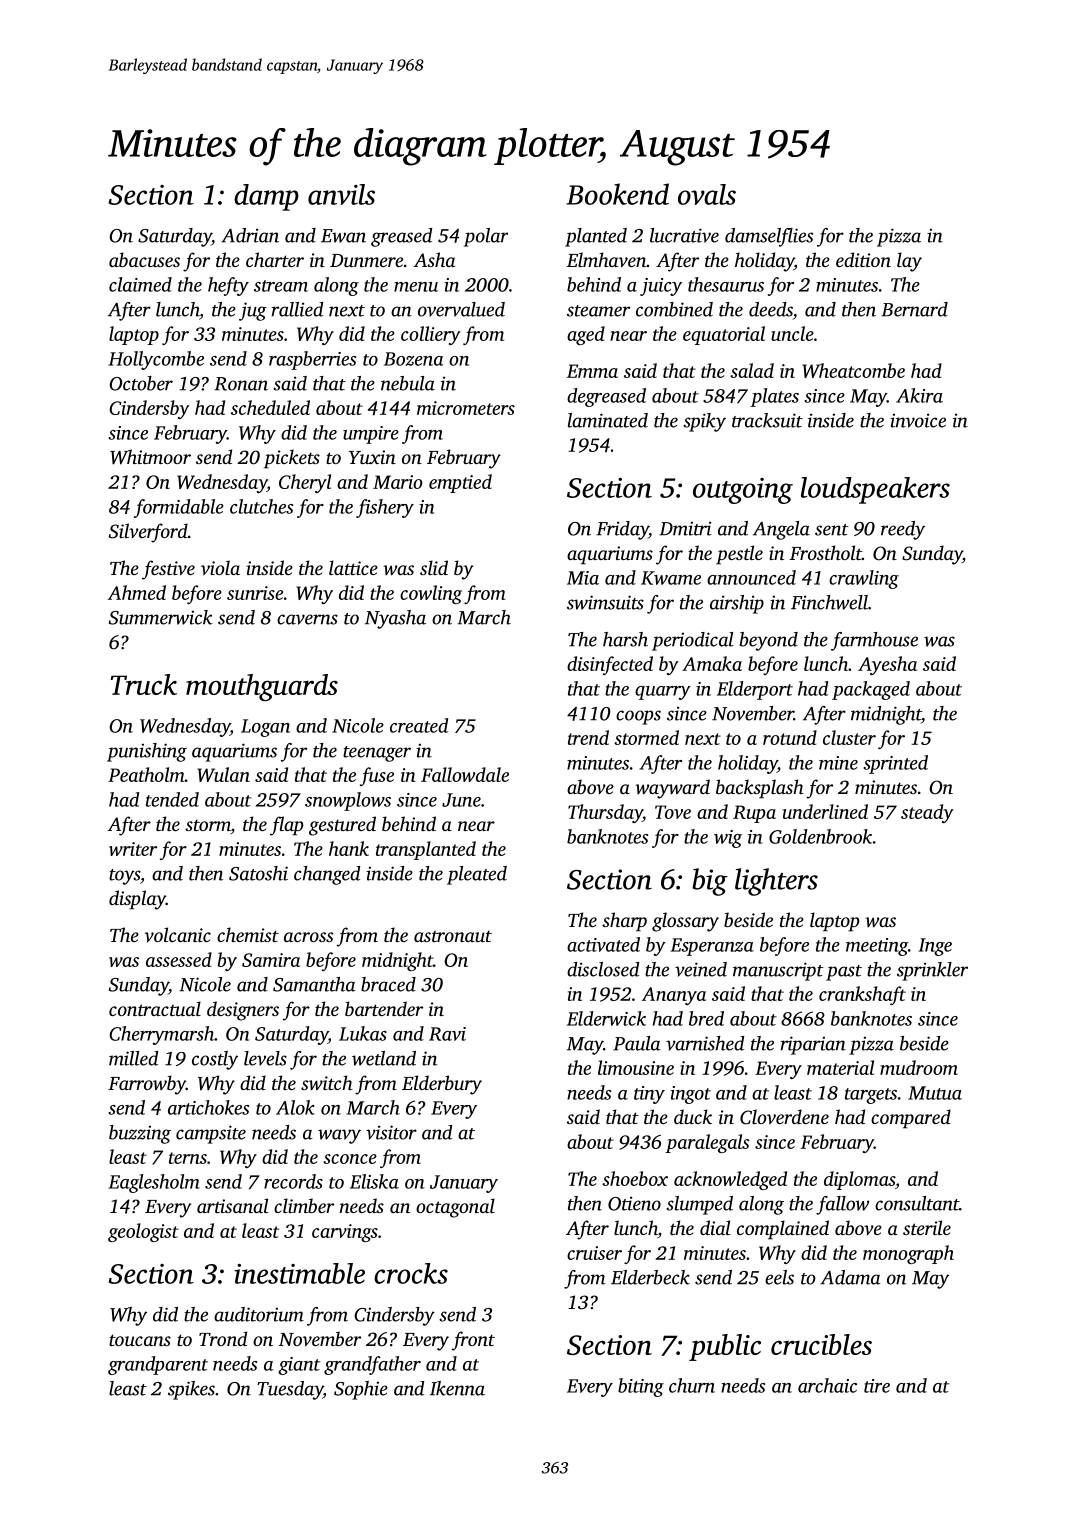  I want to click on astronaut, so click(453, 936).
